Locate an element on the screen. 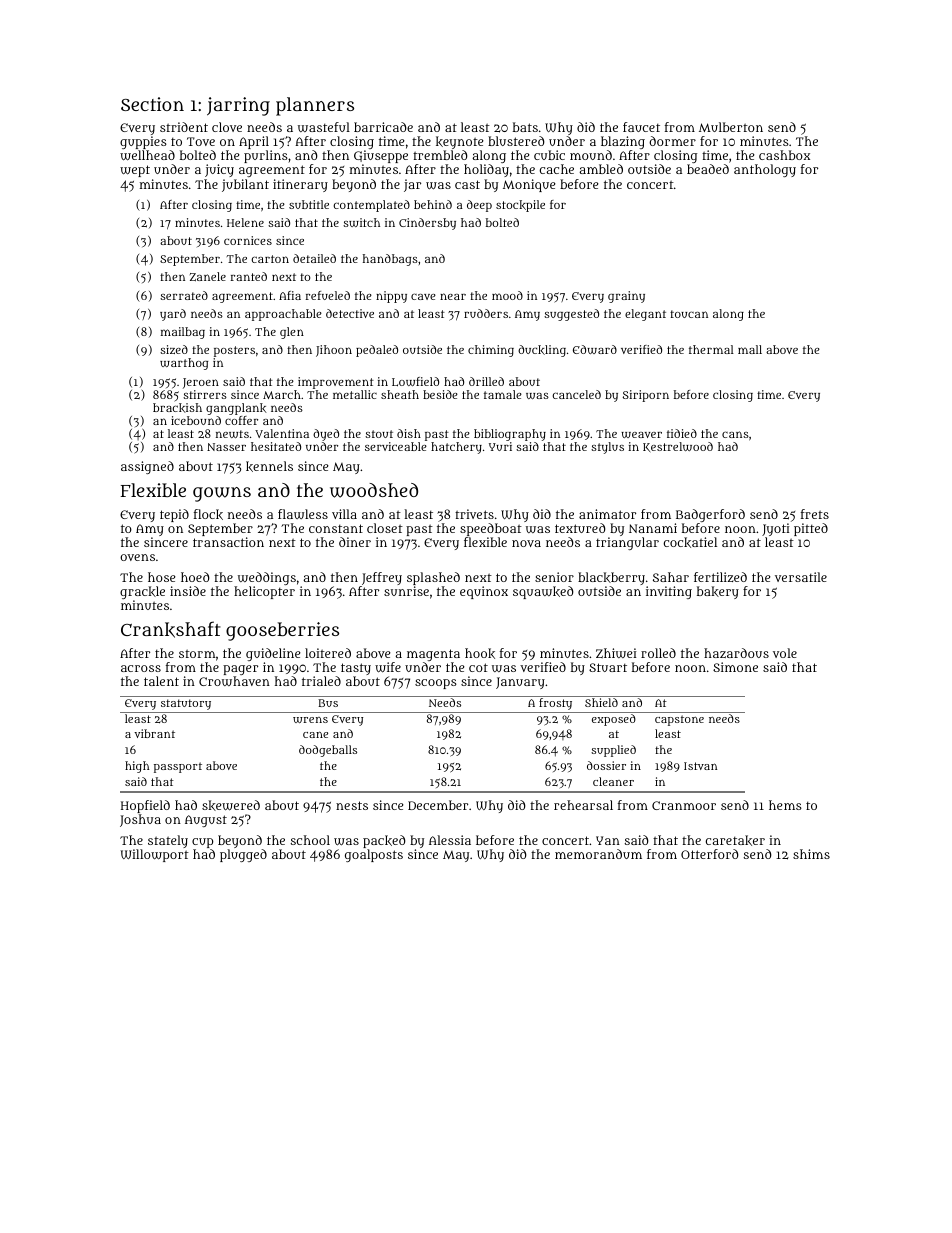 This screenshot has height=1233, width=952. guideline is located at coordinates (273, 654).
